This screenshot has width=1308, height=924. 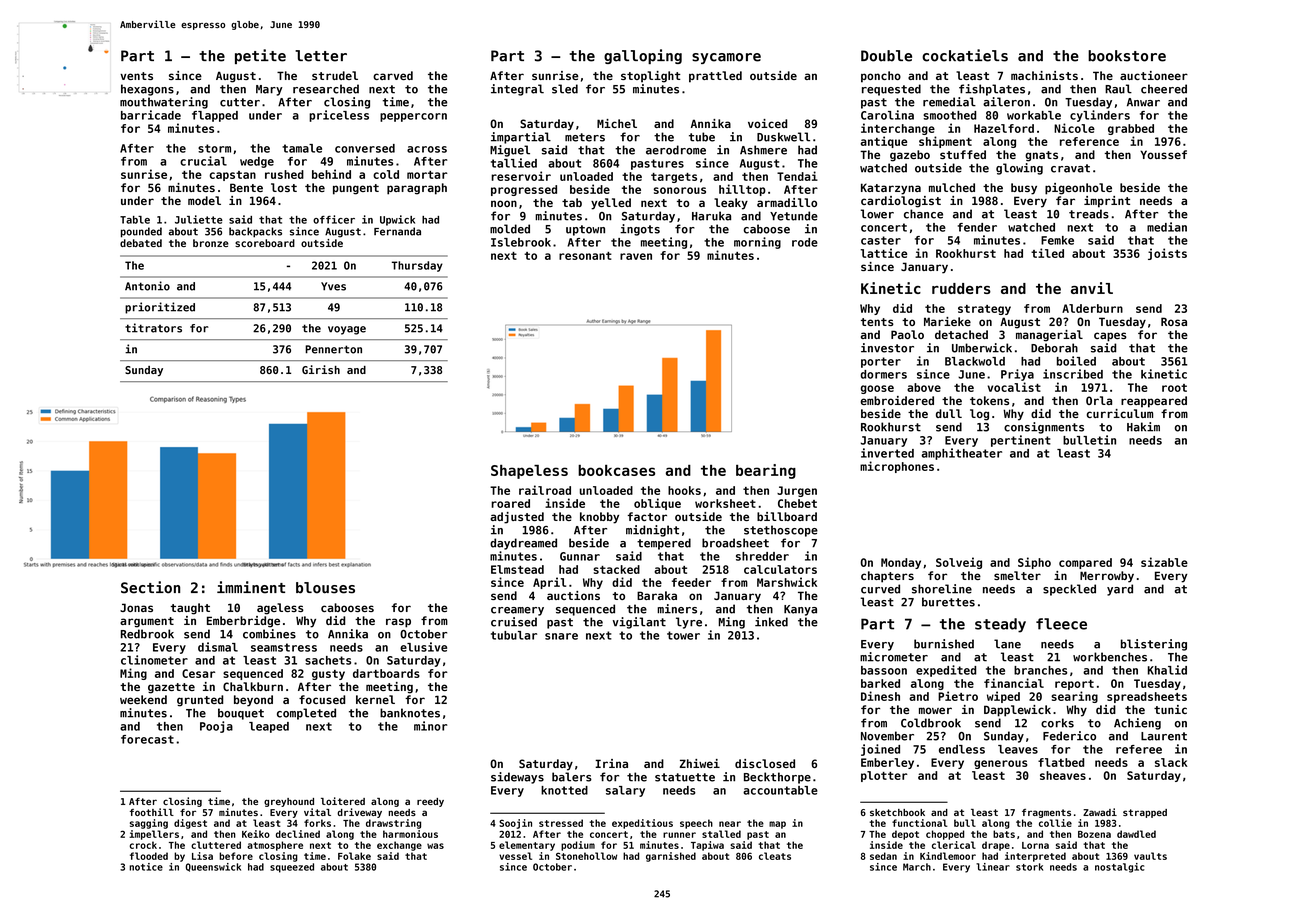 What do you see at coordinates (585, 256) in the screenshot?
I see `resonant` at bounding box center [585, 256].
